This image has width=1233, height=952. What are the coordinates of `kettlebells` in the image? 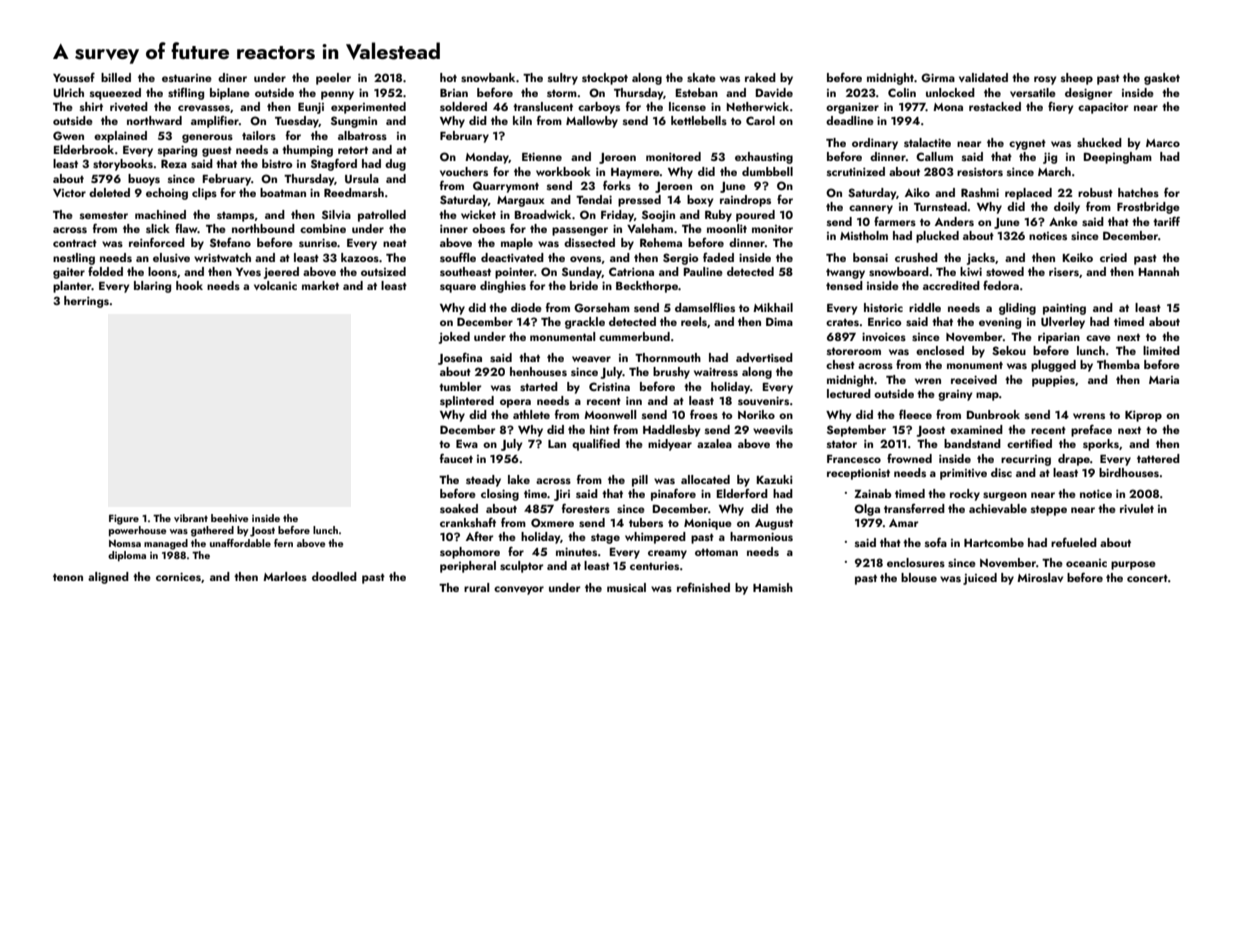 It's located at (699, 120).
